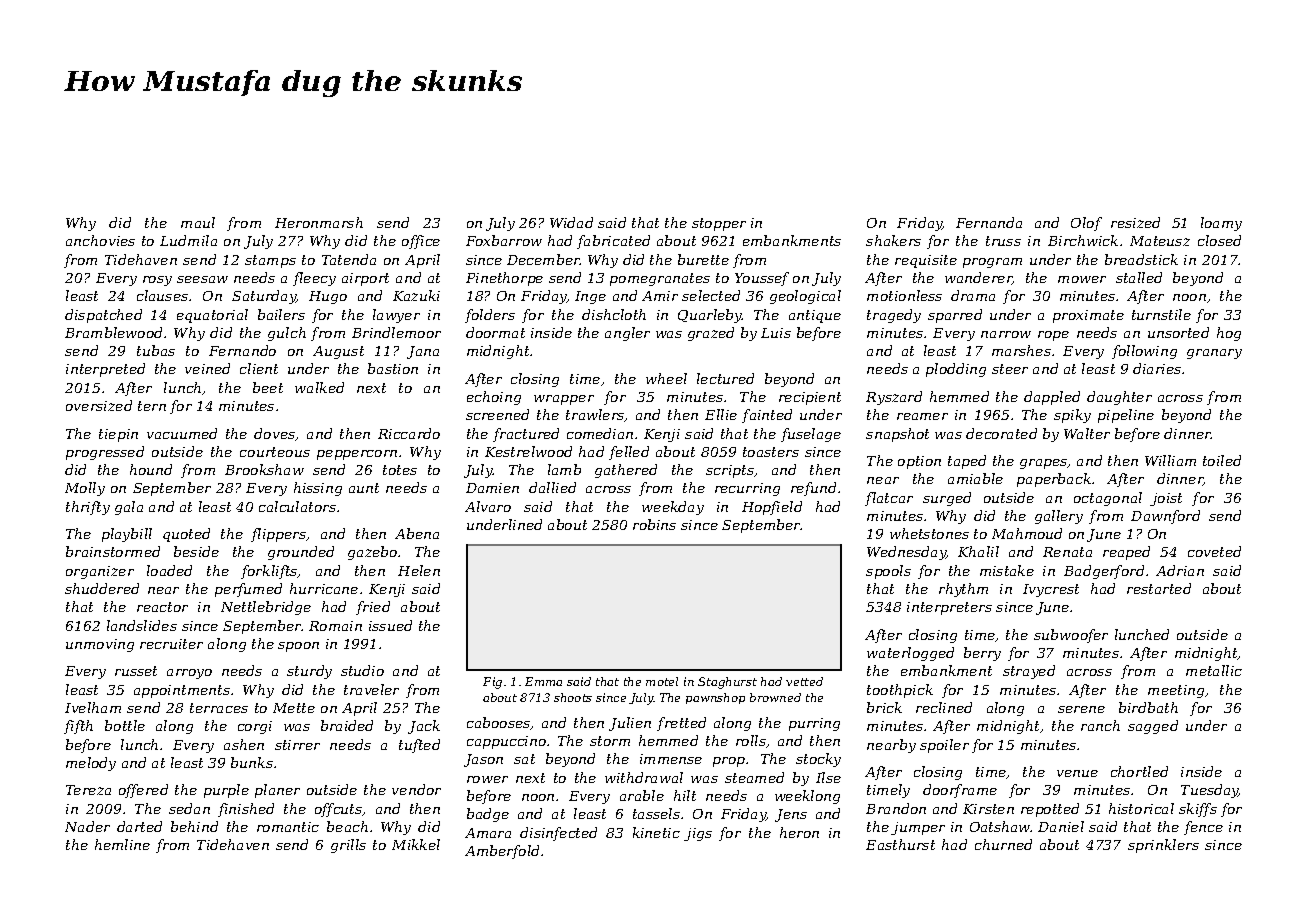 The width and height of the screenshot is (1308, 924). I want to click on Olof, so click(1086, 224).
